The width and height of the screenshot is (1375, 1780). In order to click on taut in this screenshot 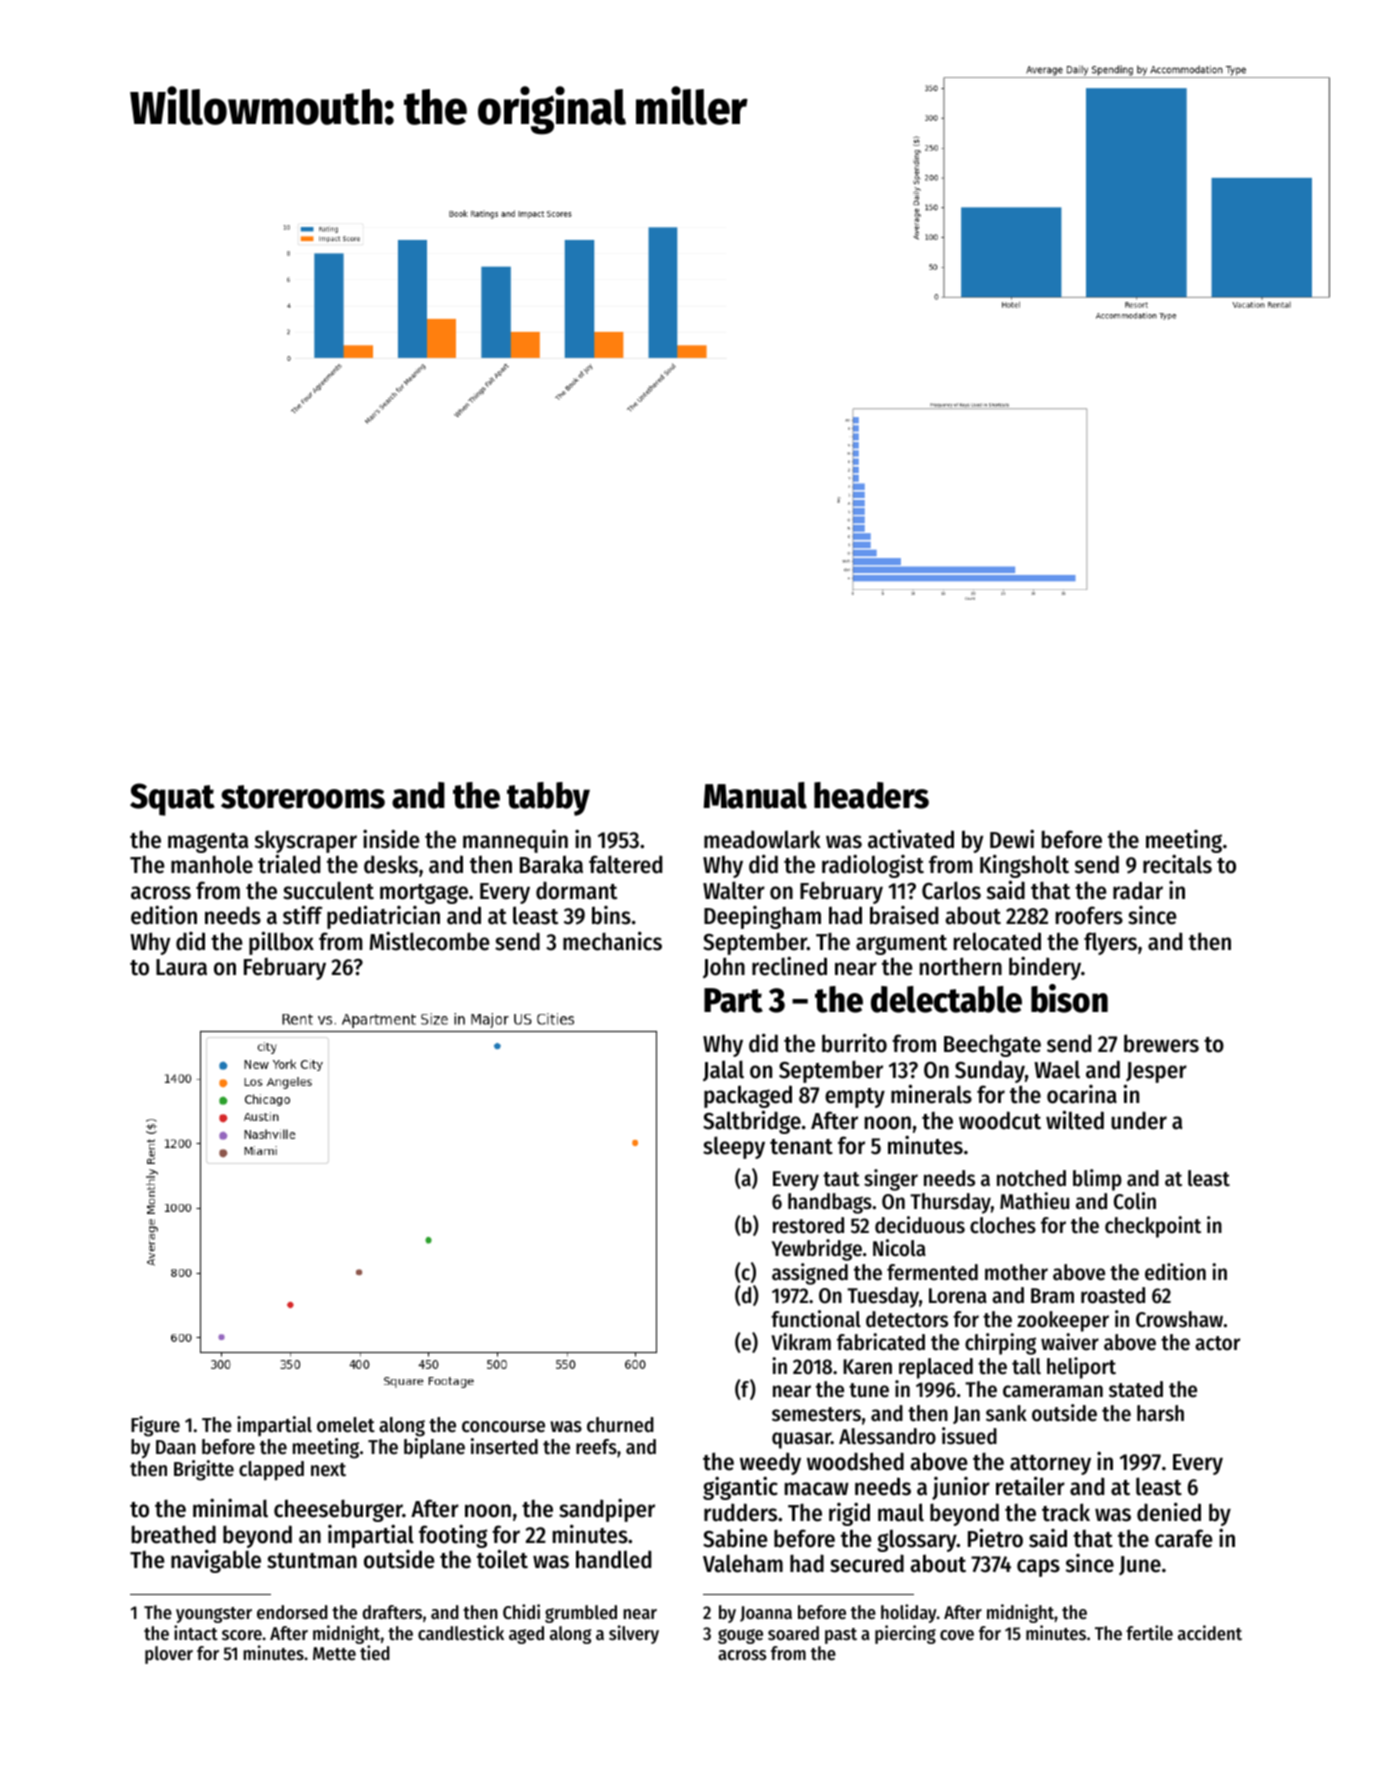, I will do `click(841, 1179)`.
